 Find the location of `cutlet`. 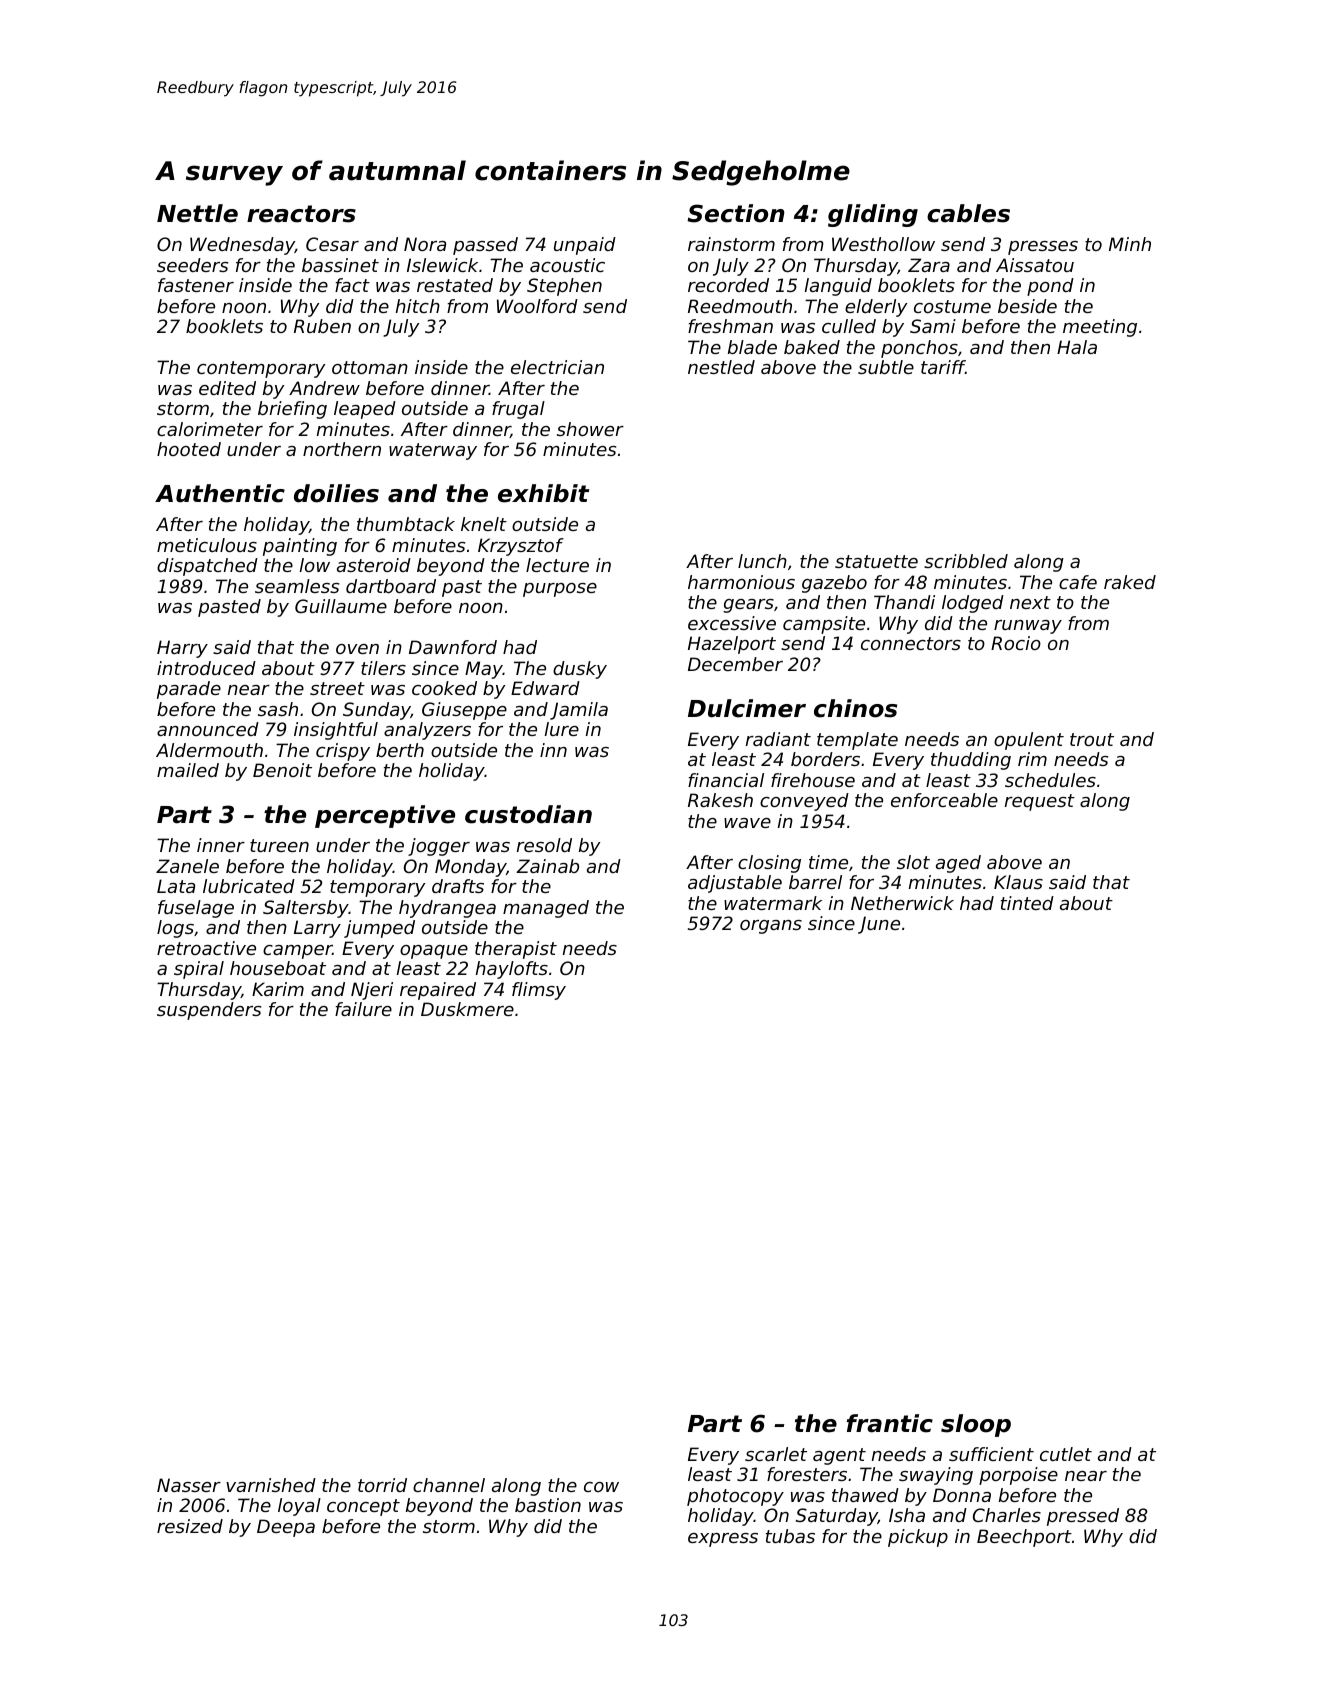

cutlet is located at coordinates (1066, 1454).
